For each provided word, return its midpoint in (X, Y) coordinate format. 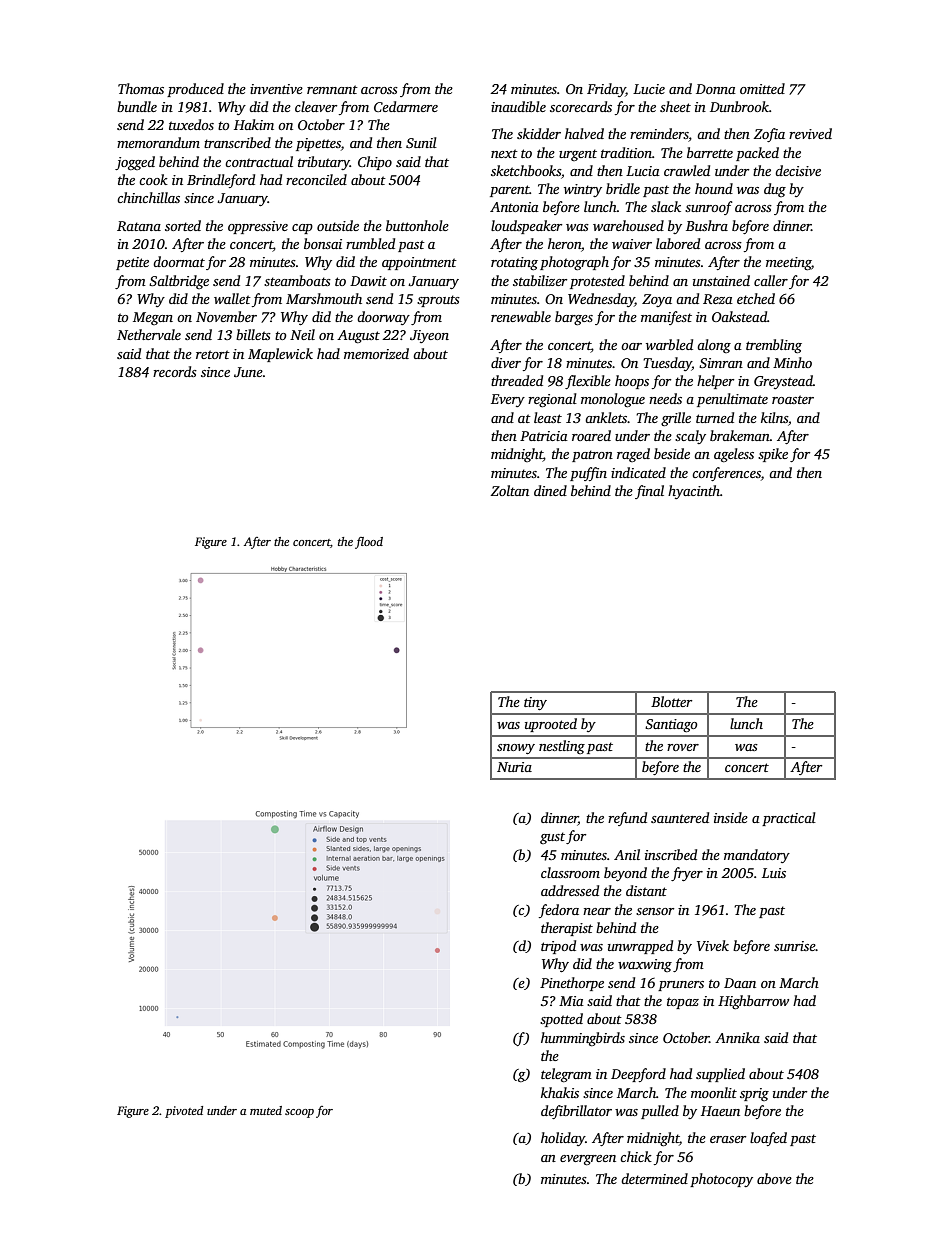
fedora (559, 911)
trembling (774, 346)
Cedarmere (406, 106)
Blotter (671, 701)
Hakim (254, 124)
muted (266, 1110)
